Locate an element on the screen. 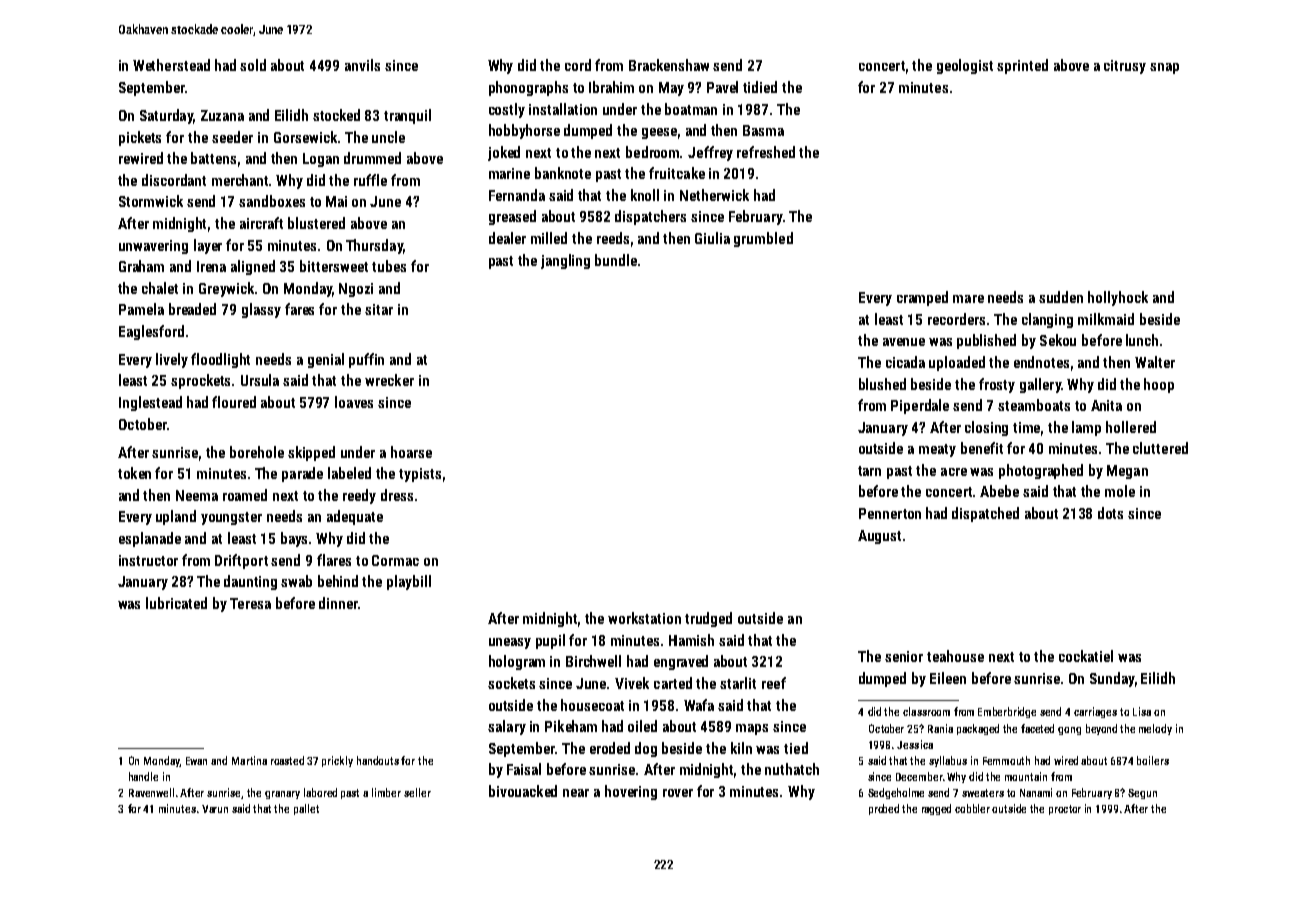 The height and width of the screenshot is (924, 1308). playbill is located at coordinates (409, 582).
